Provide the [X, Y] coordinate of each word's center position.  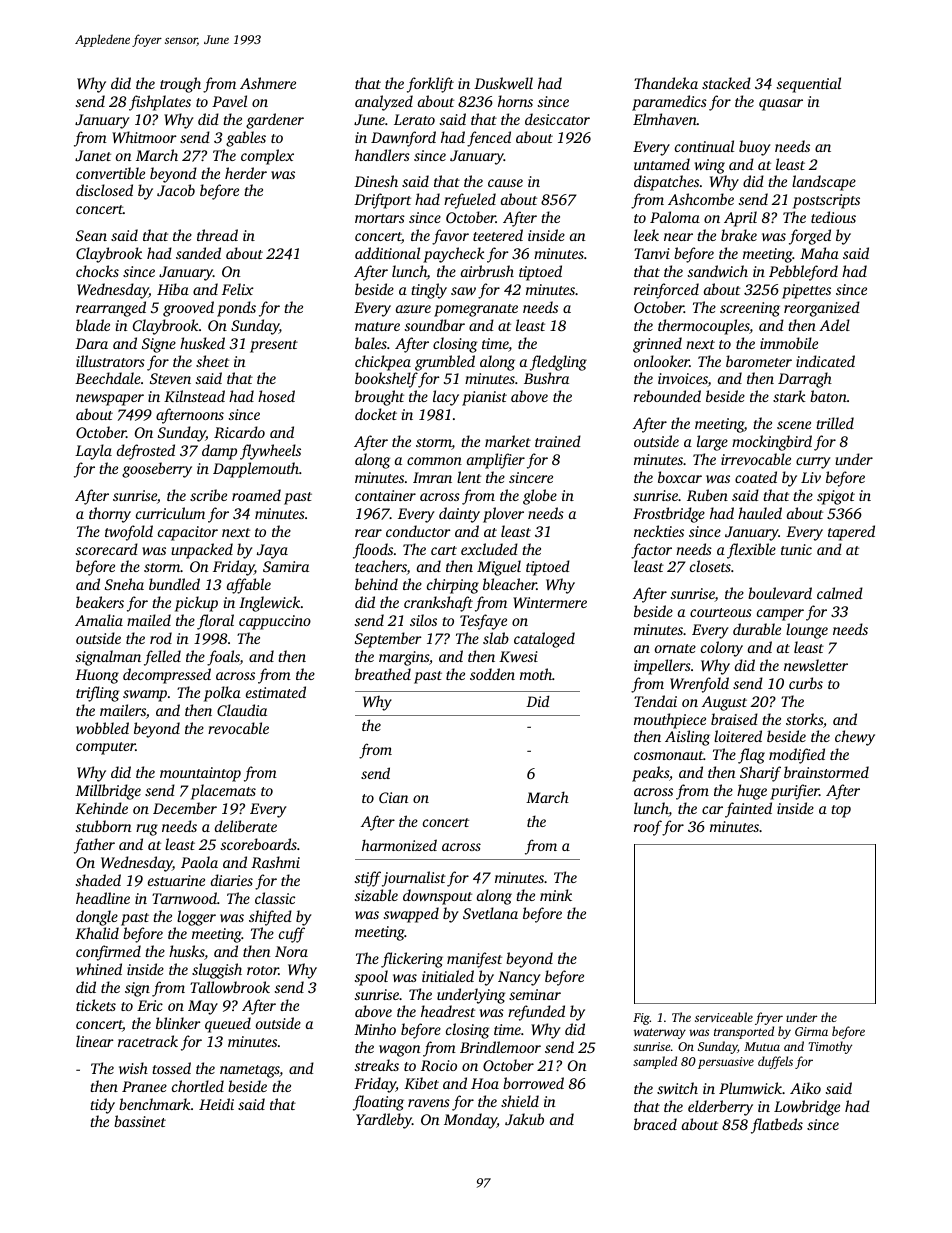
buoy [754, 148]
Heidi [216, 1104]
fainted [748, 810]
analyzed [384, 103]
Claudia [242, 710]
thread [217, 235]
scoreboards [259, 844]
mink [556, 895]
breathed [383, 674]
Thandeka [666, 83]
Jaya [272, 551]
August [724, 703]
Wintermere [550, 603]
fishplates [160, 103]
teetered [498, 235]
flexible [751, 551]
